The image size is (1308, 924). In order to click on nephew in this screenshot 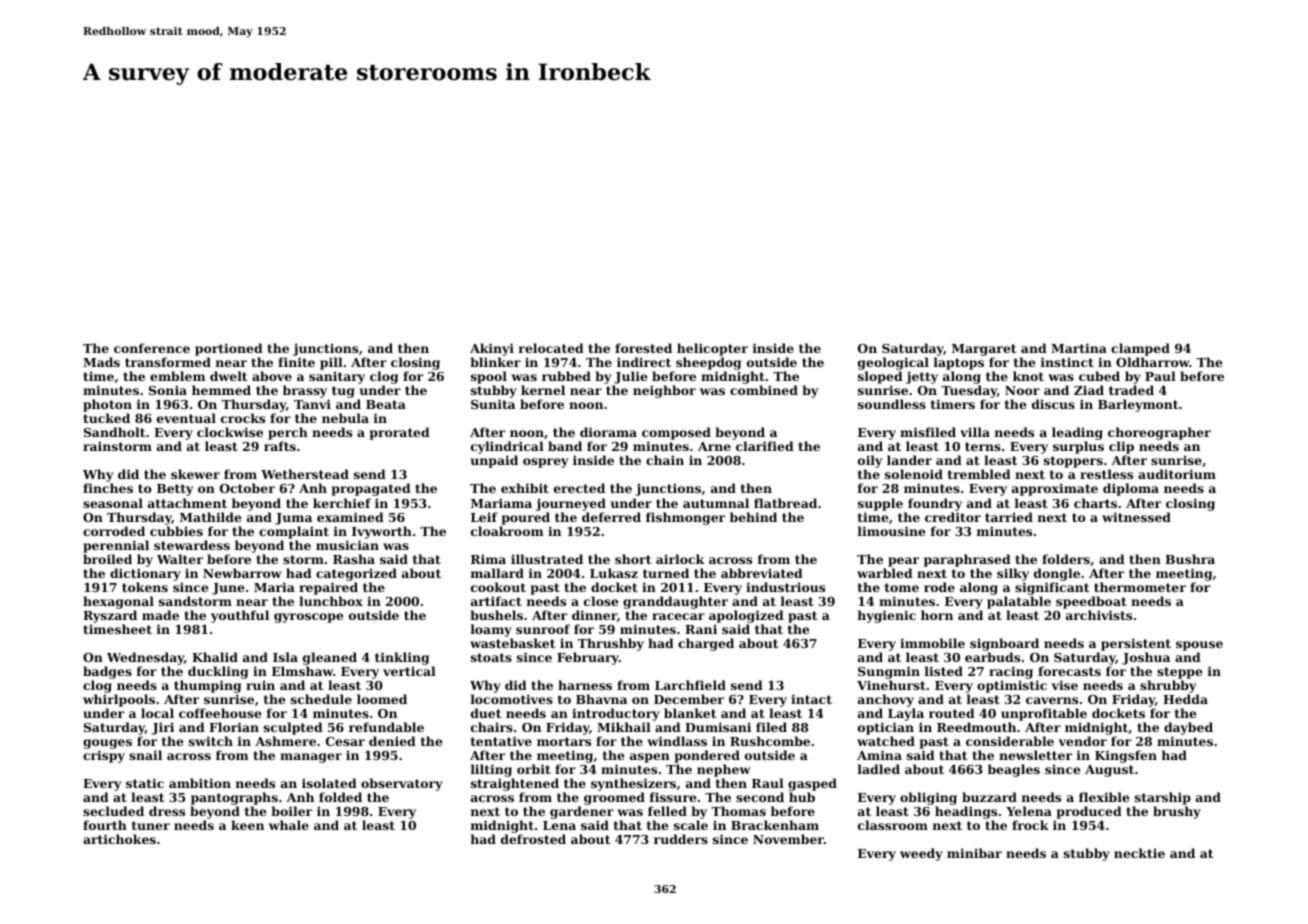, I will do `click(723, 770)`.
